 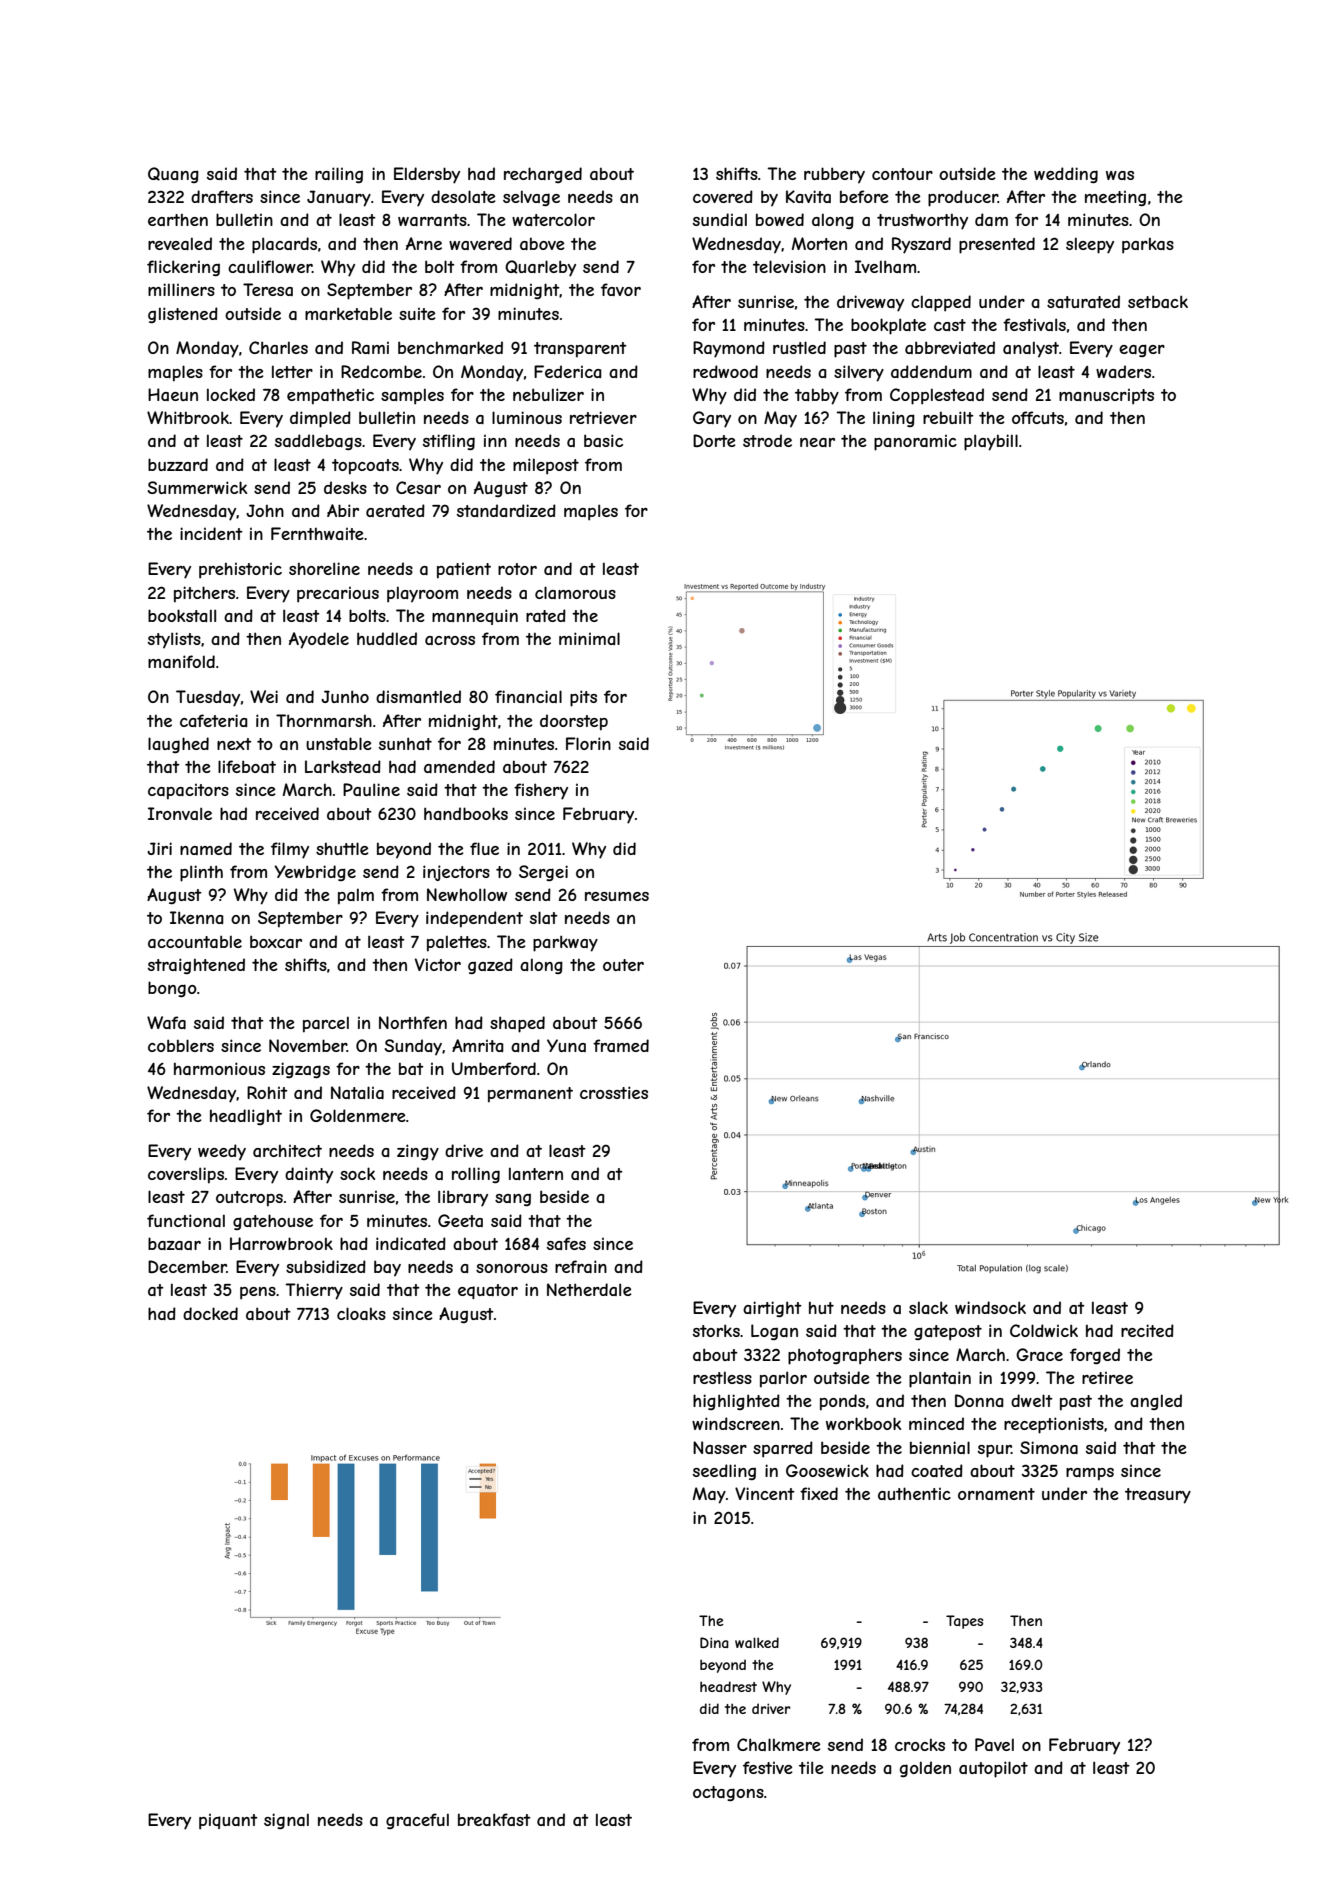 What do you see at coordinates (228, 1822) in the screenshot?
I see `piquant` at bounding box center [228, 1822].
